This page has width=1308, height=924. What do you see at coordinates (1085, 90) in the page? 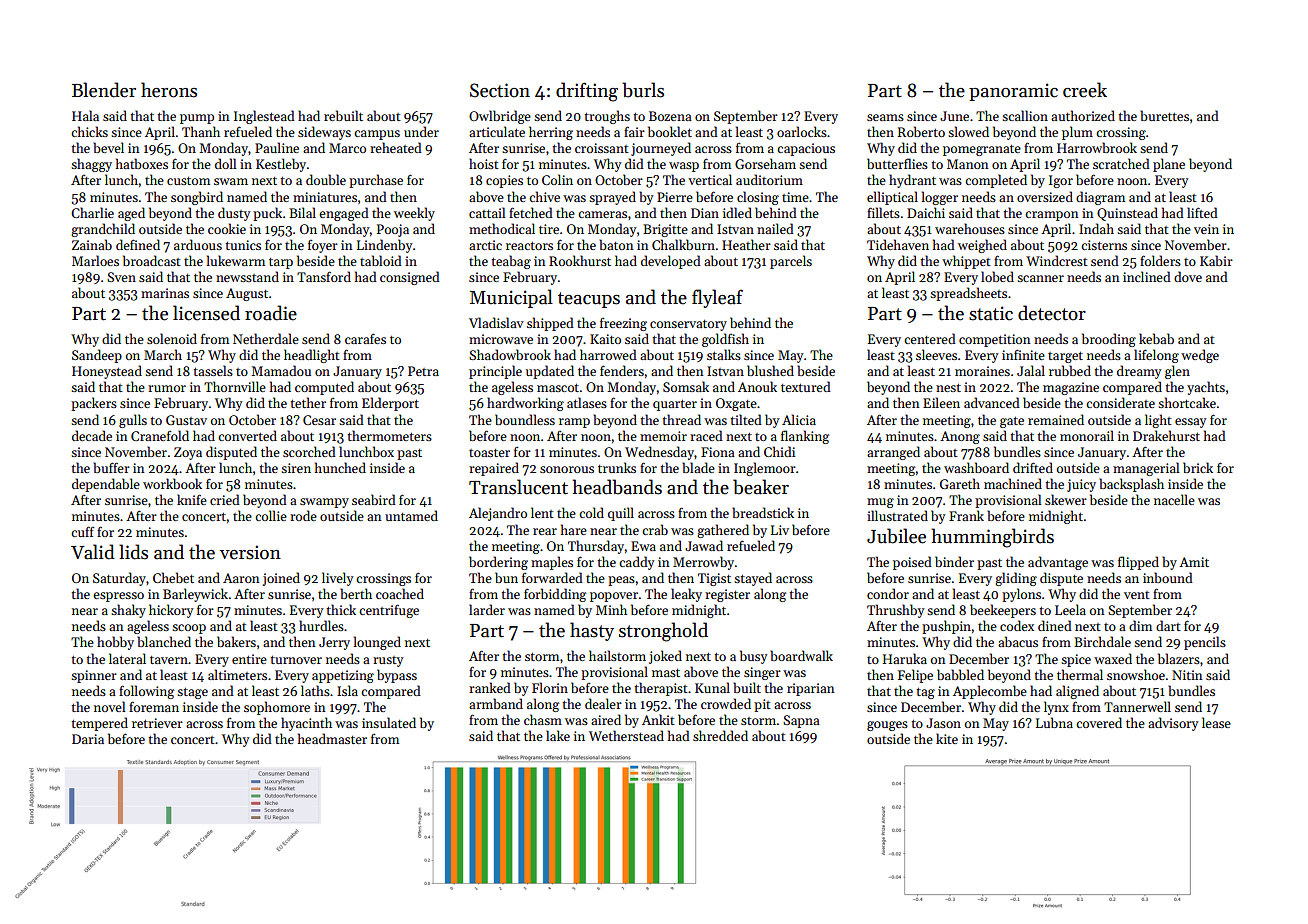
I see `creek` at bounding box center [1085, 90].
